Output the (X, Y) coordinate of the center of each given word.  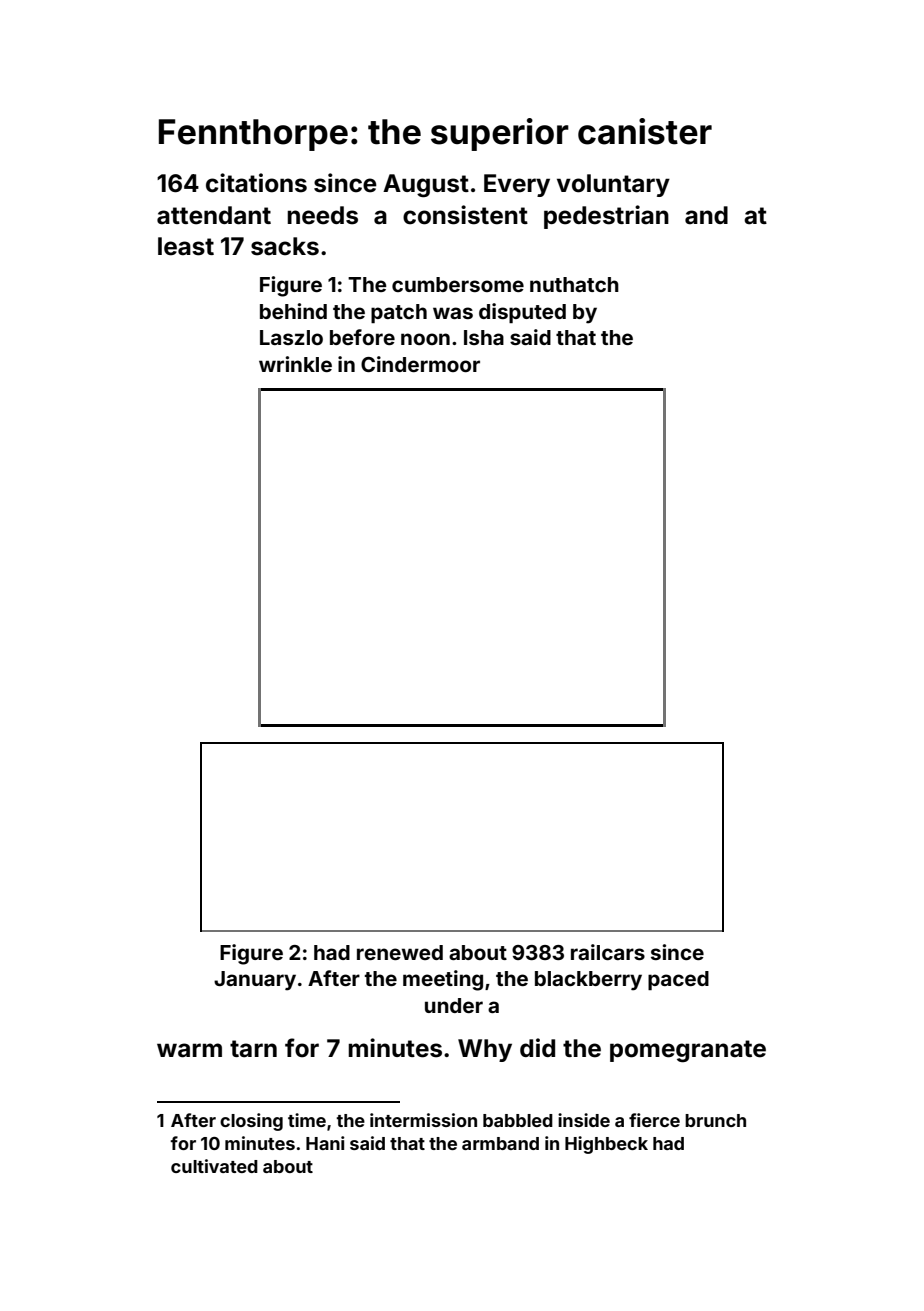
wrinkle (295, 364)
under (454, 1005)
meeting (443, 980)
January (255, 981)
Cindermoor (420, 364)
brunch (715, 1120)
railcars (608, 952)
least (186, 246)
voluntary (613, 185)
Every (517, 185)
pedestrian (606, 217)
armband (500, 1143)
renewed (400, 952)
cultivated (214, 1166)
